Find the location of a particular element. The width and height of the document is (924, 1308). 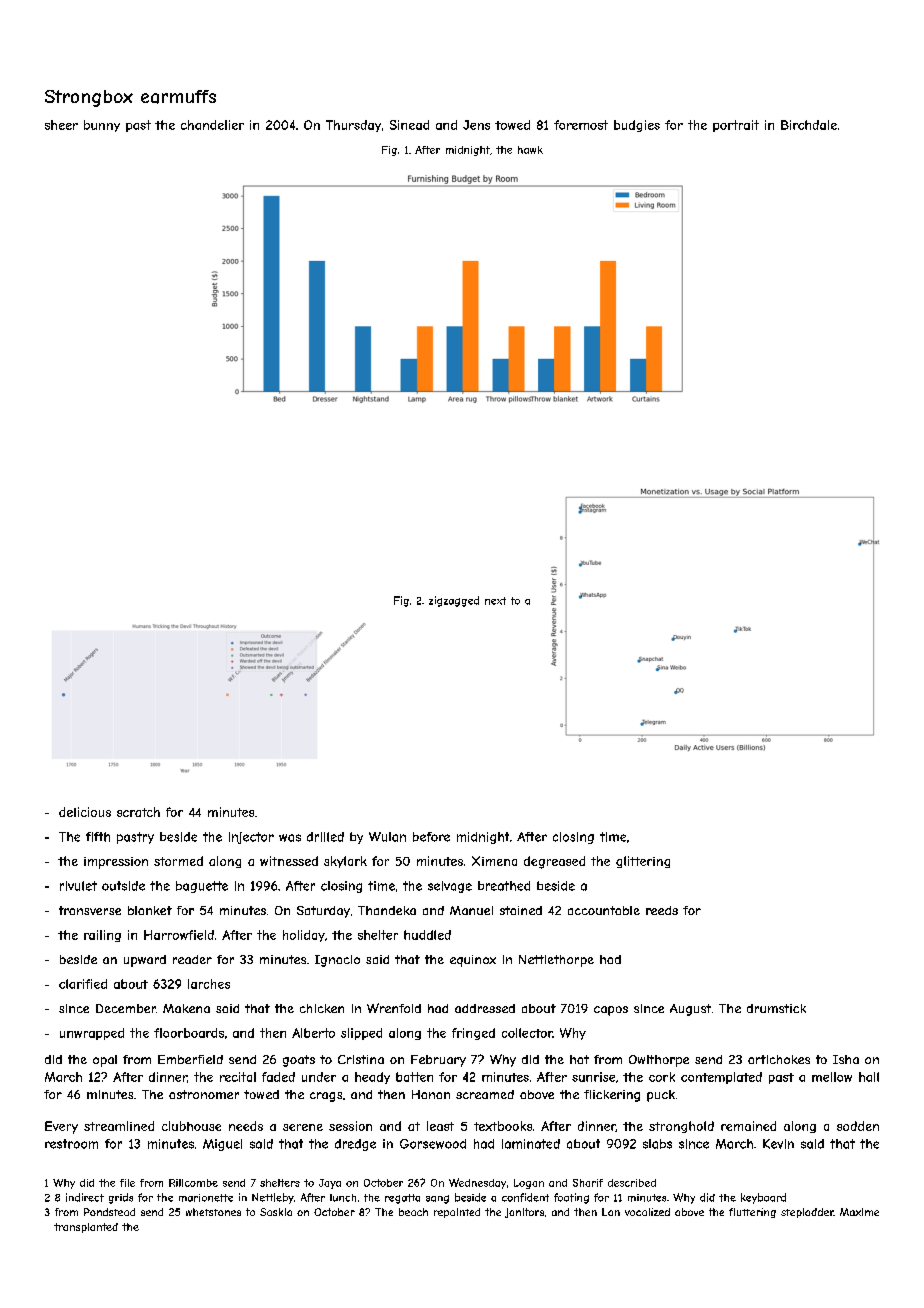

hawk is located at coordinates (530, 150).
